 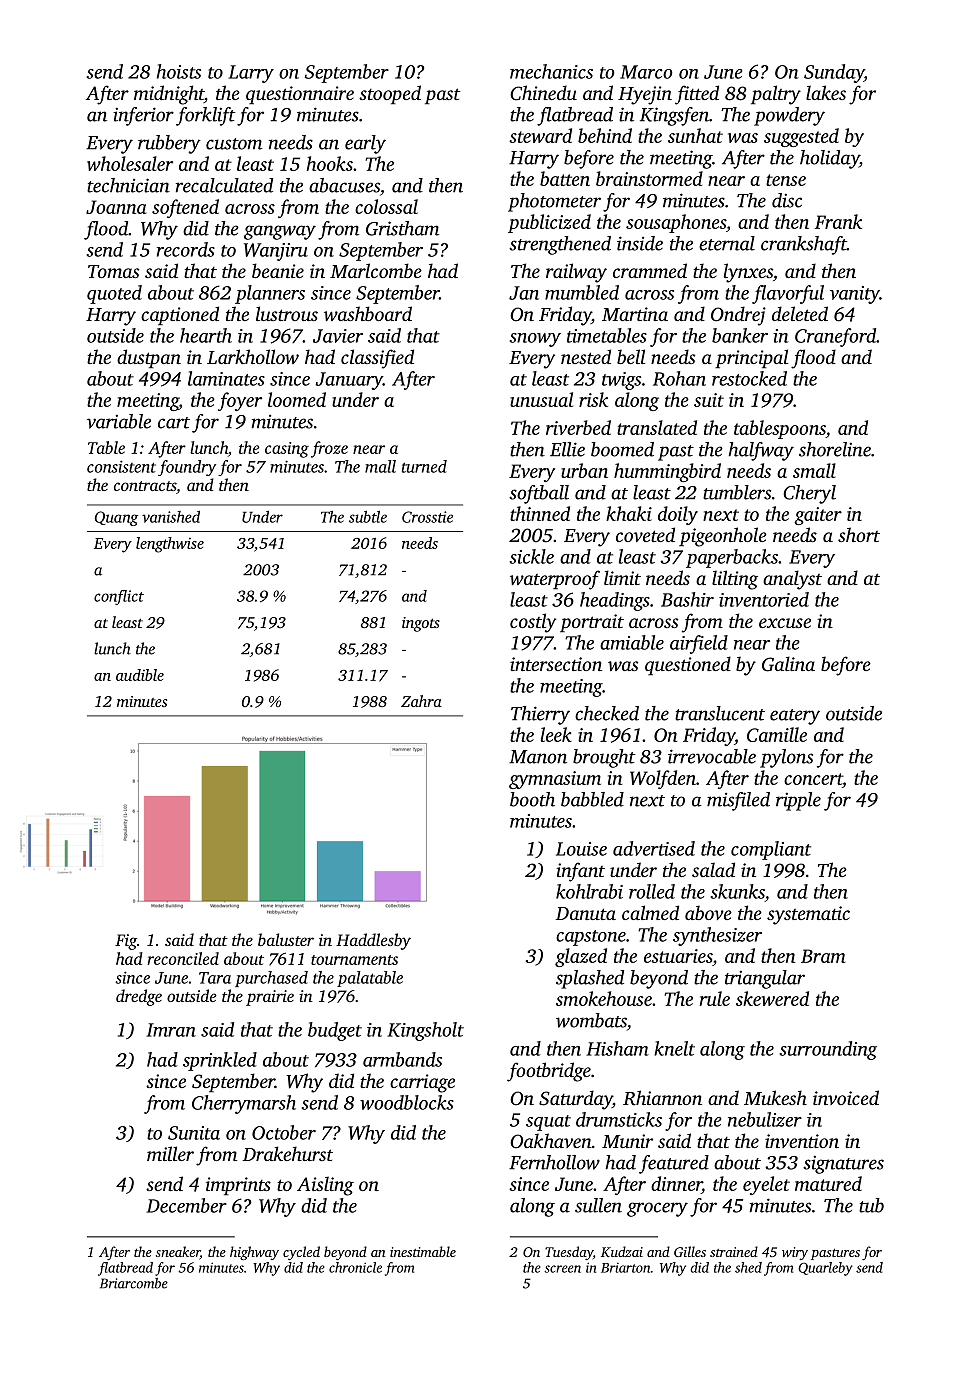 What do you see at coordinates (786, 758) in the image?
I see `pylons` at bounding box center [786, 758].
